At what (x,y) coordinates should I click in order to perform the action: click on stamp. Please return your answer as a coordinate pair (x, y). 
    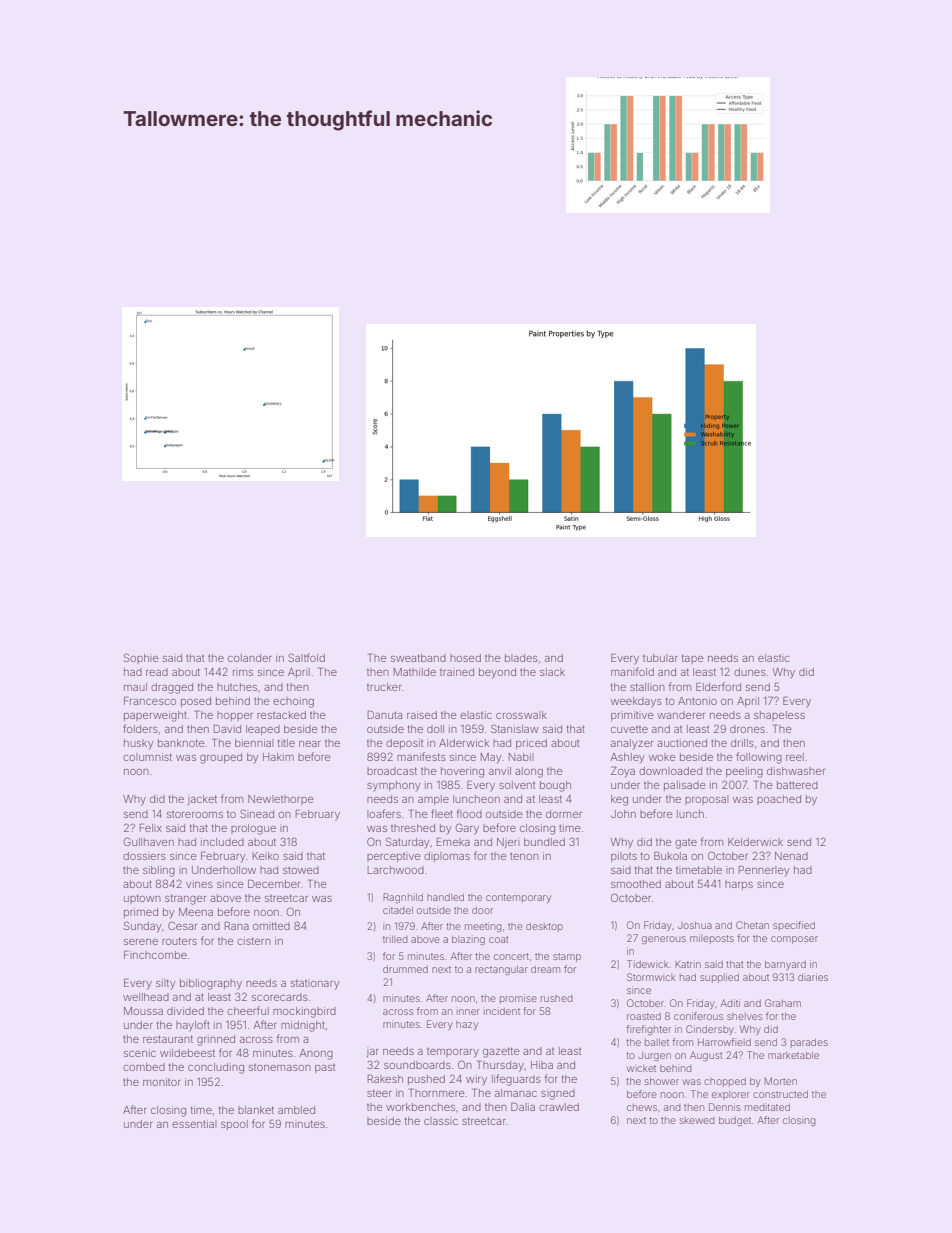
    Looking at the image, I should click on (567, 957).
